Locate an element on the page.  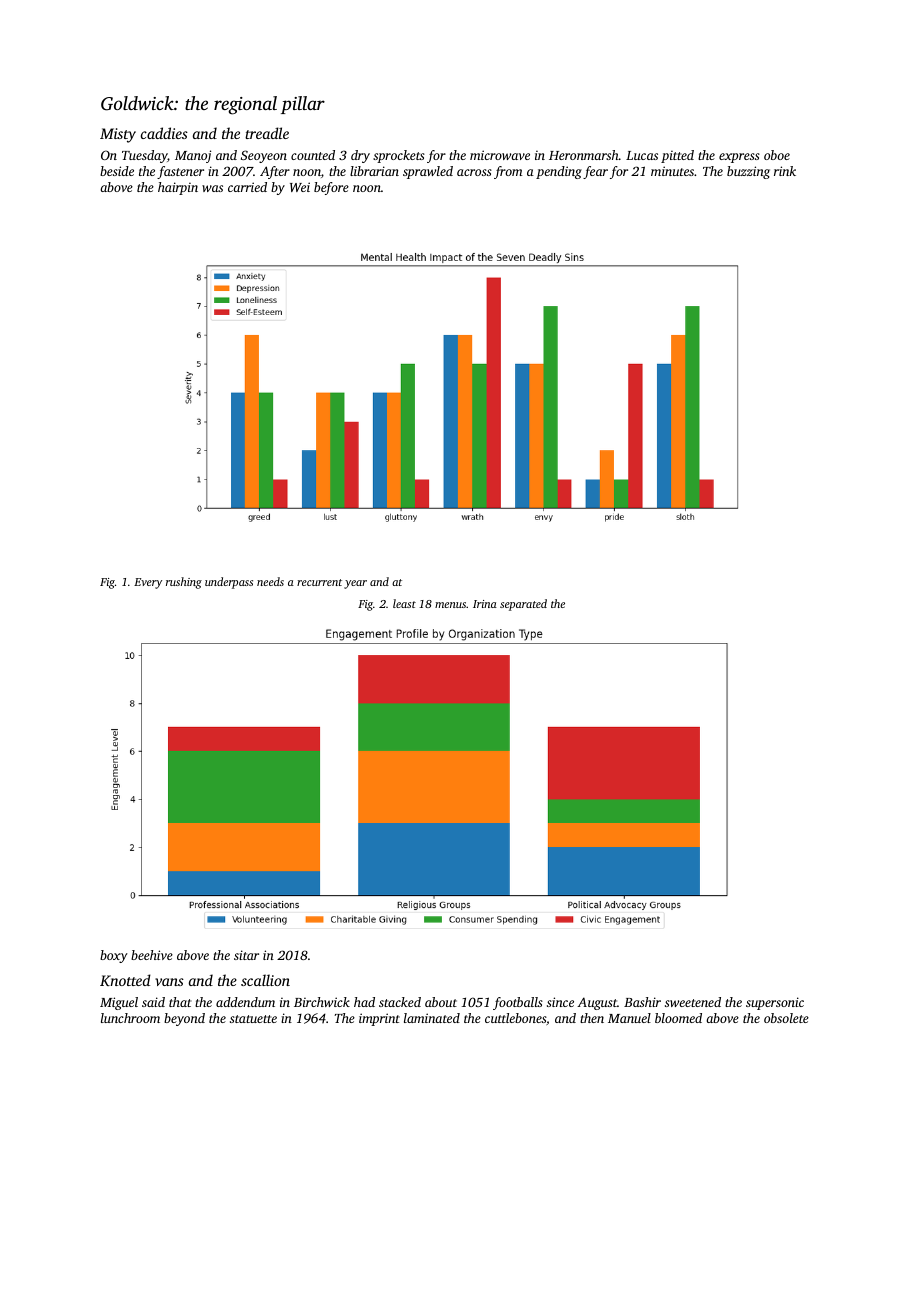
Wei is located at coordinates (300, 187).
